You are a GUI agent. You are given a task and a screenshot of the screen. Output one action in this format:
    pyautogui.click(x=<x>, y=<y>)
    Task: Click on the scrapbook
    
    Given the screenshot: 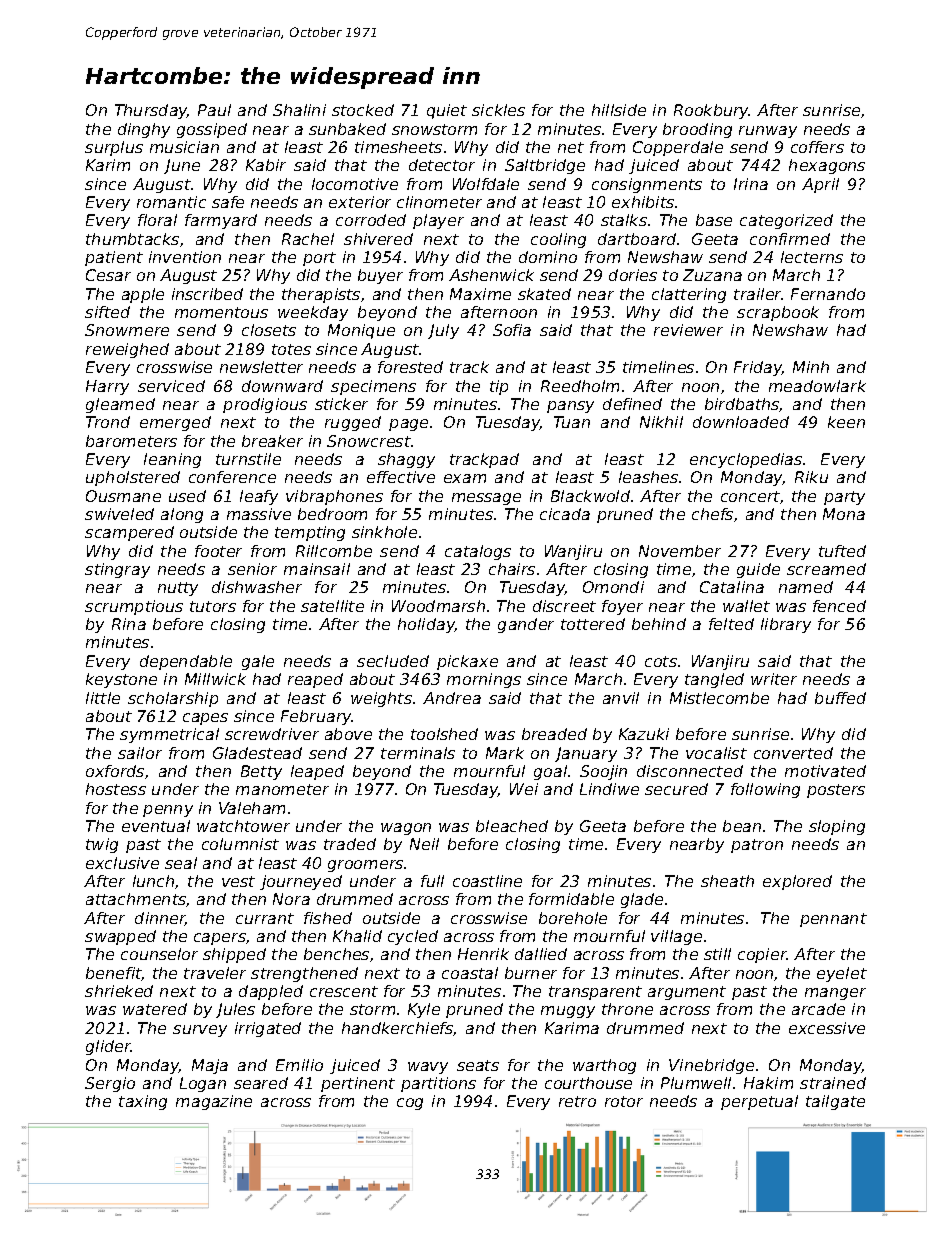 What is the action you would take?
    pyautogui.click(x=778, y=313)
